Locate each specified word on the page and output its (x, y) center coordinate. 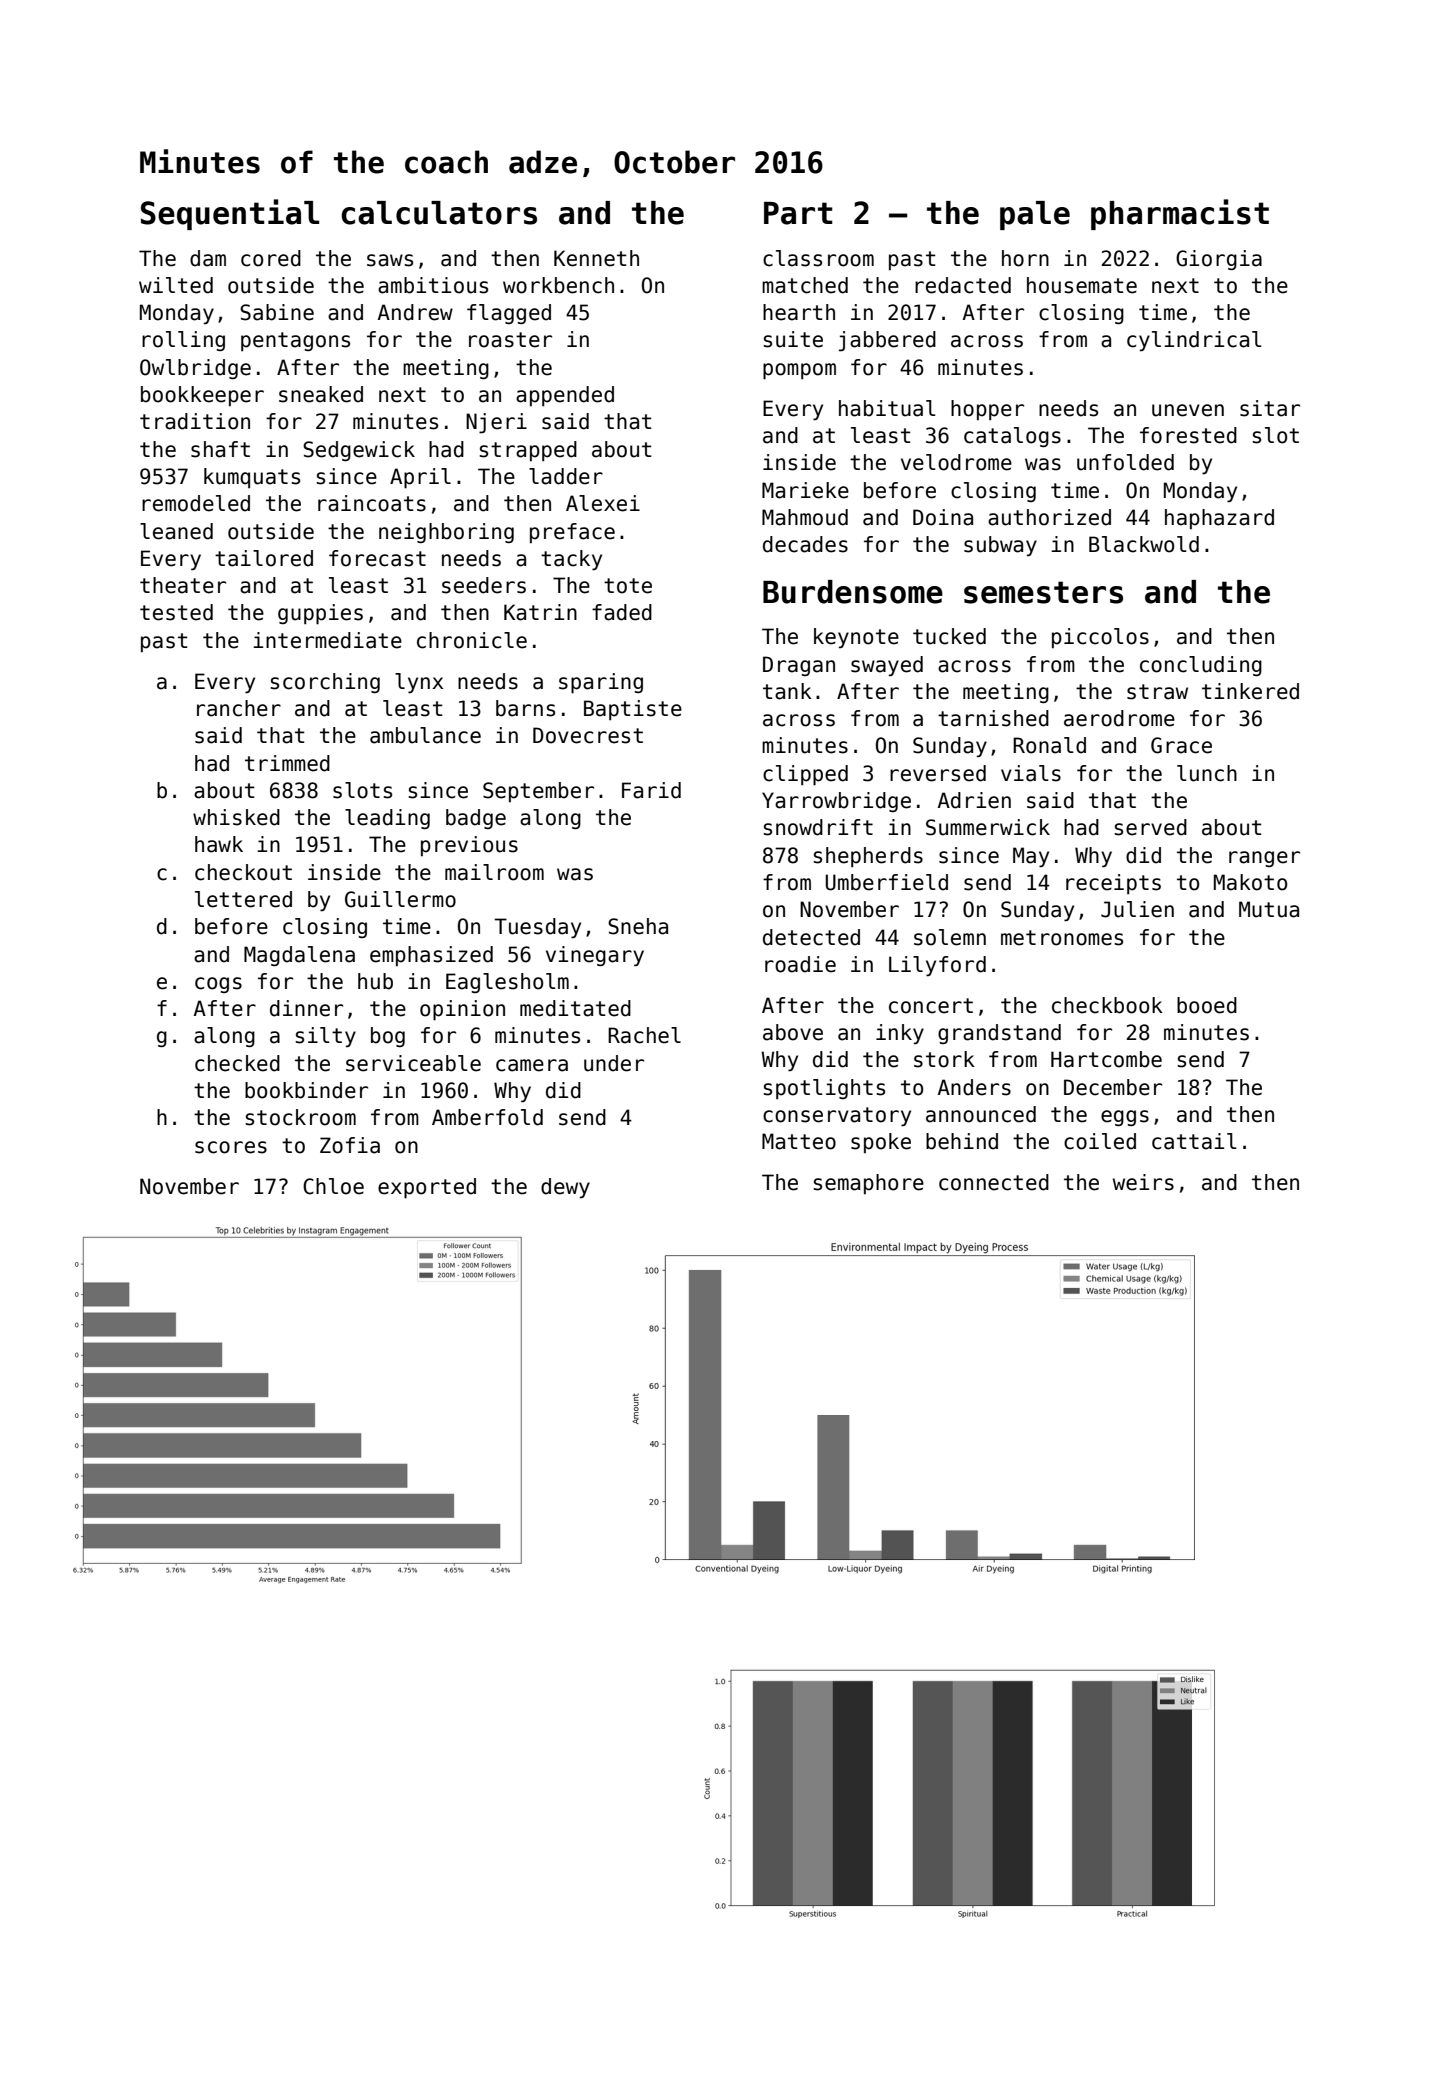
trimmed (287, 763)
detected (811, 937)
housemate (1082, 285)
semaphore (868, 1184)
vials (1031, 773)
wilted (176, 285)
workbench (558, 285)
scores (231, 1147)
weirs (1143, 1182)
